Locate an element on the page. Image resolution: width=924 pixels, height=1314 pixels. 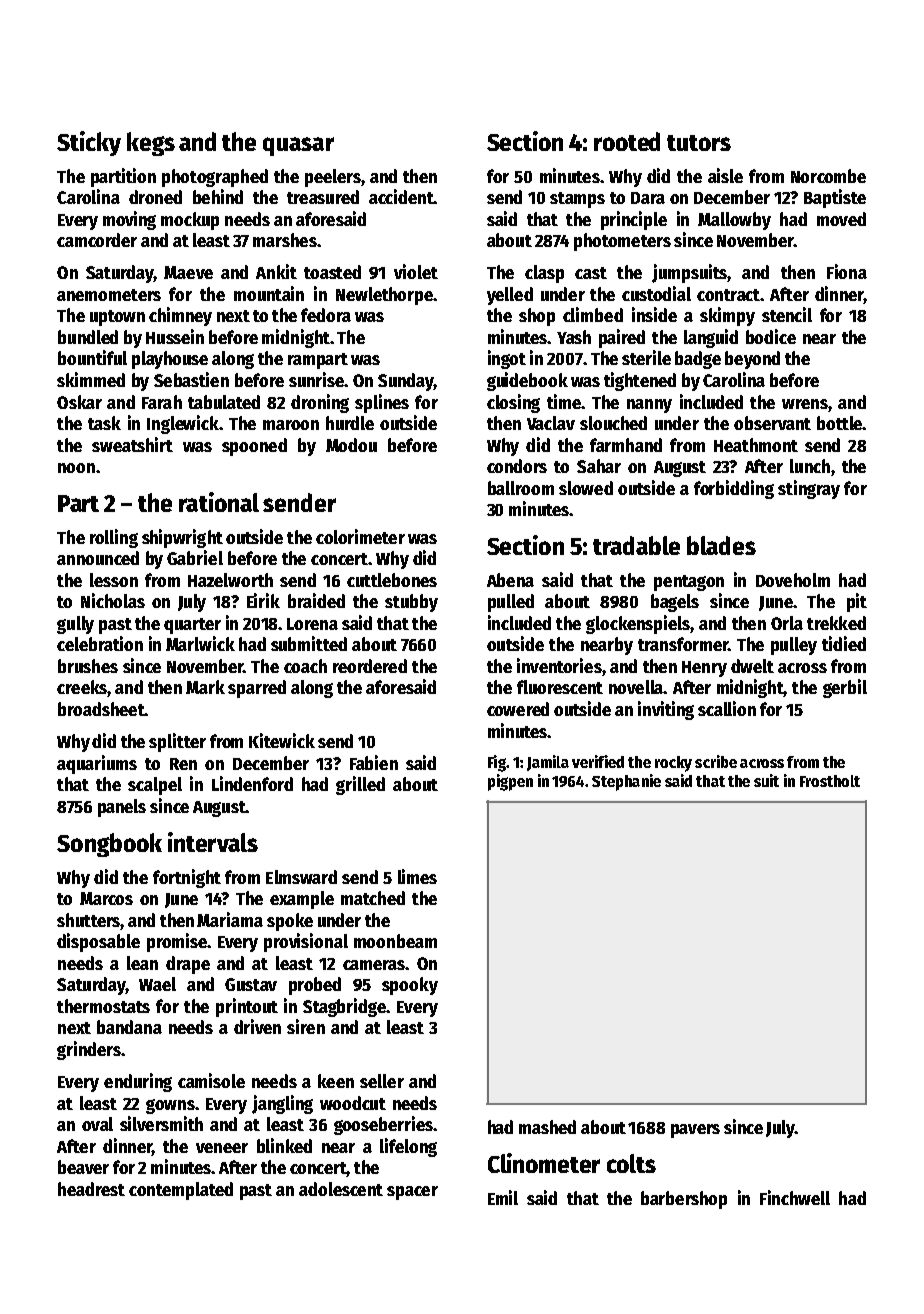
blinked is located at coordinates (284, 1145).
